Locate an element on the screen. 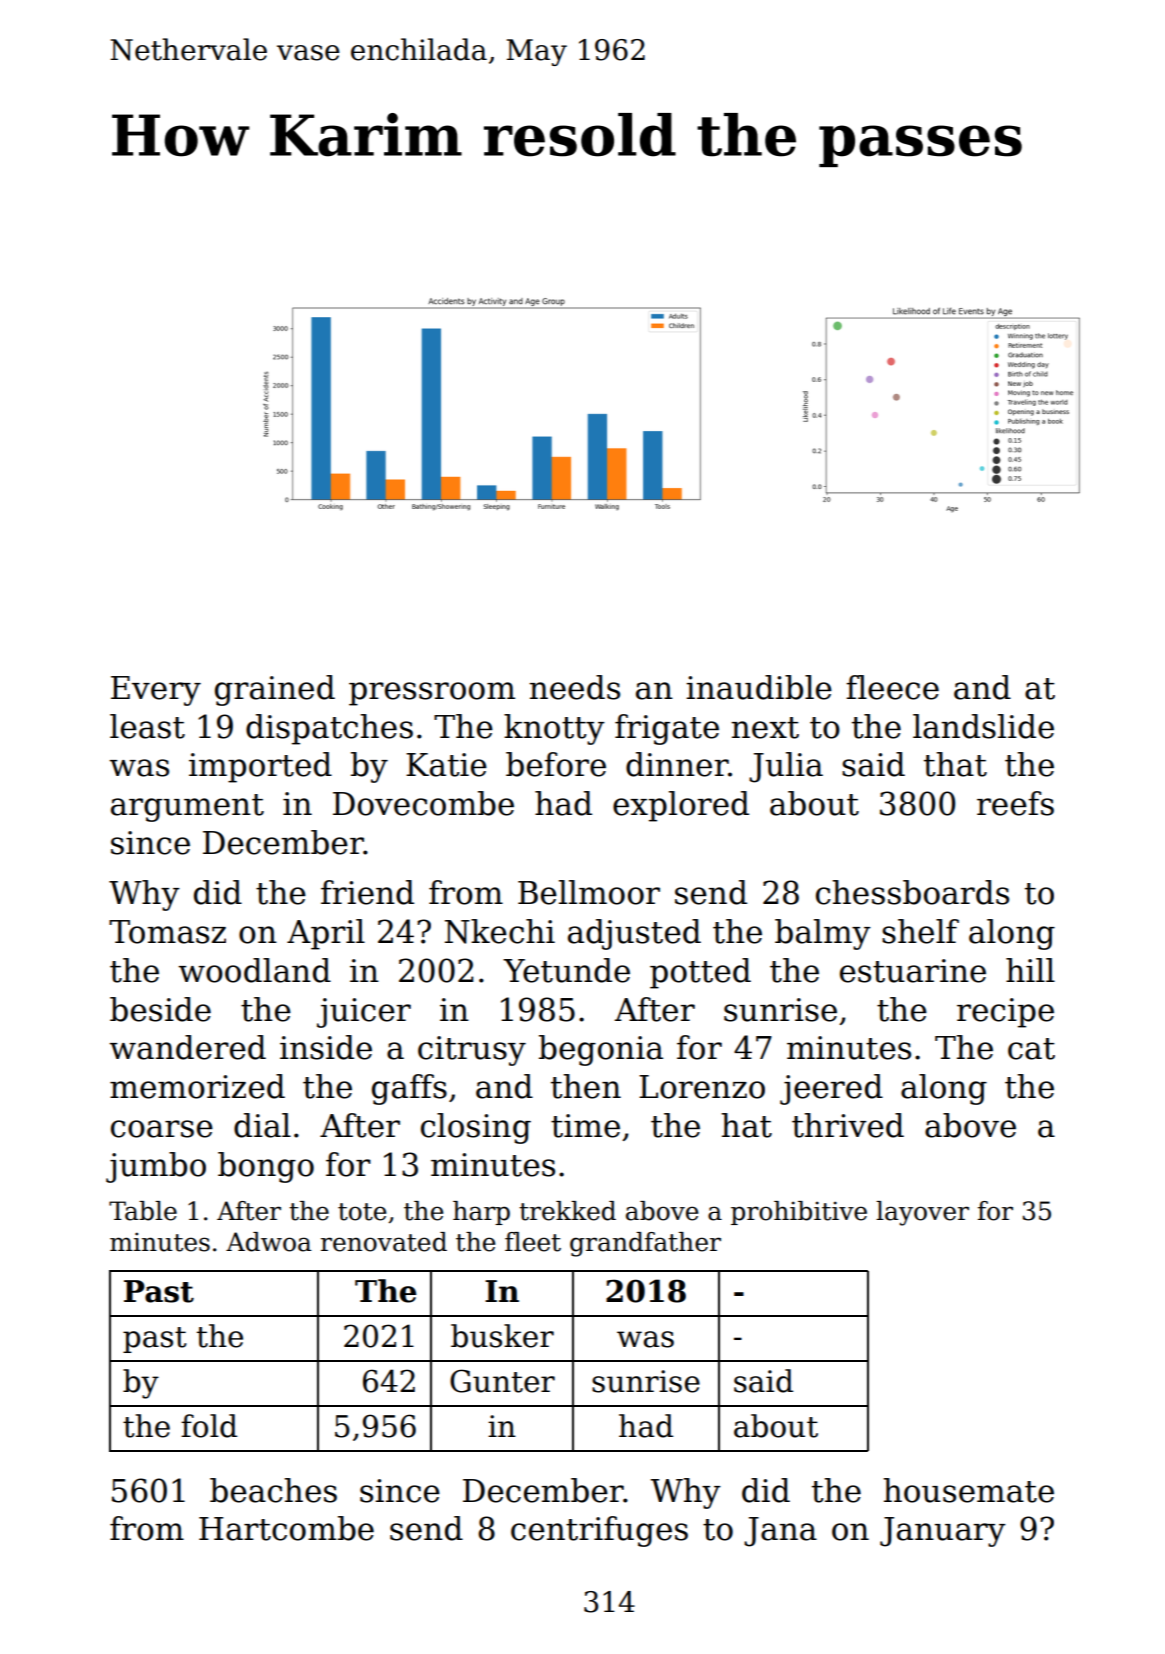  time is located at coordinates (585, 1126).
